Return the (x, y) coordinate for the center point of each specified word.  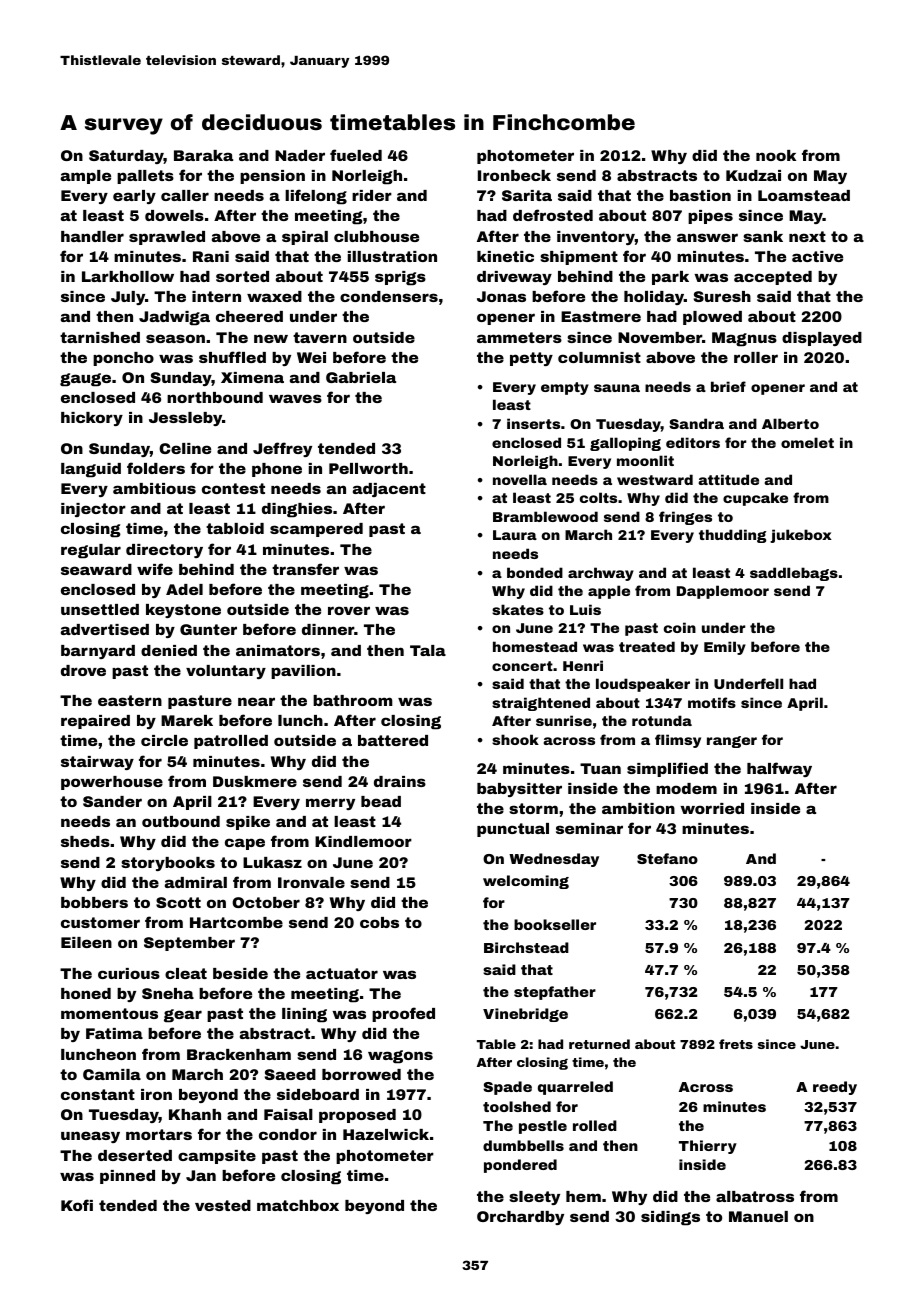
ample (86, 177)
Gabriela (361, 377)
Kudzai (753, 175)
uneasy (90, 1137)
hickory (92, 419)
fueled (356, 155)
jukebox (801, 536)
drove (83, 670)
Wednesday (554, 860)
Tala (428, 650)
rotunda (662, 720)
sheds (85, 841)
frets (736, 1044)
